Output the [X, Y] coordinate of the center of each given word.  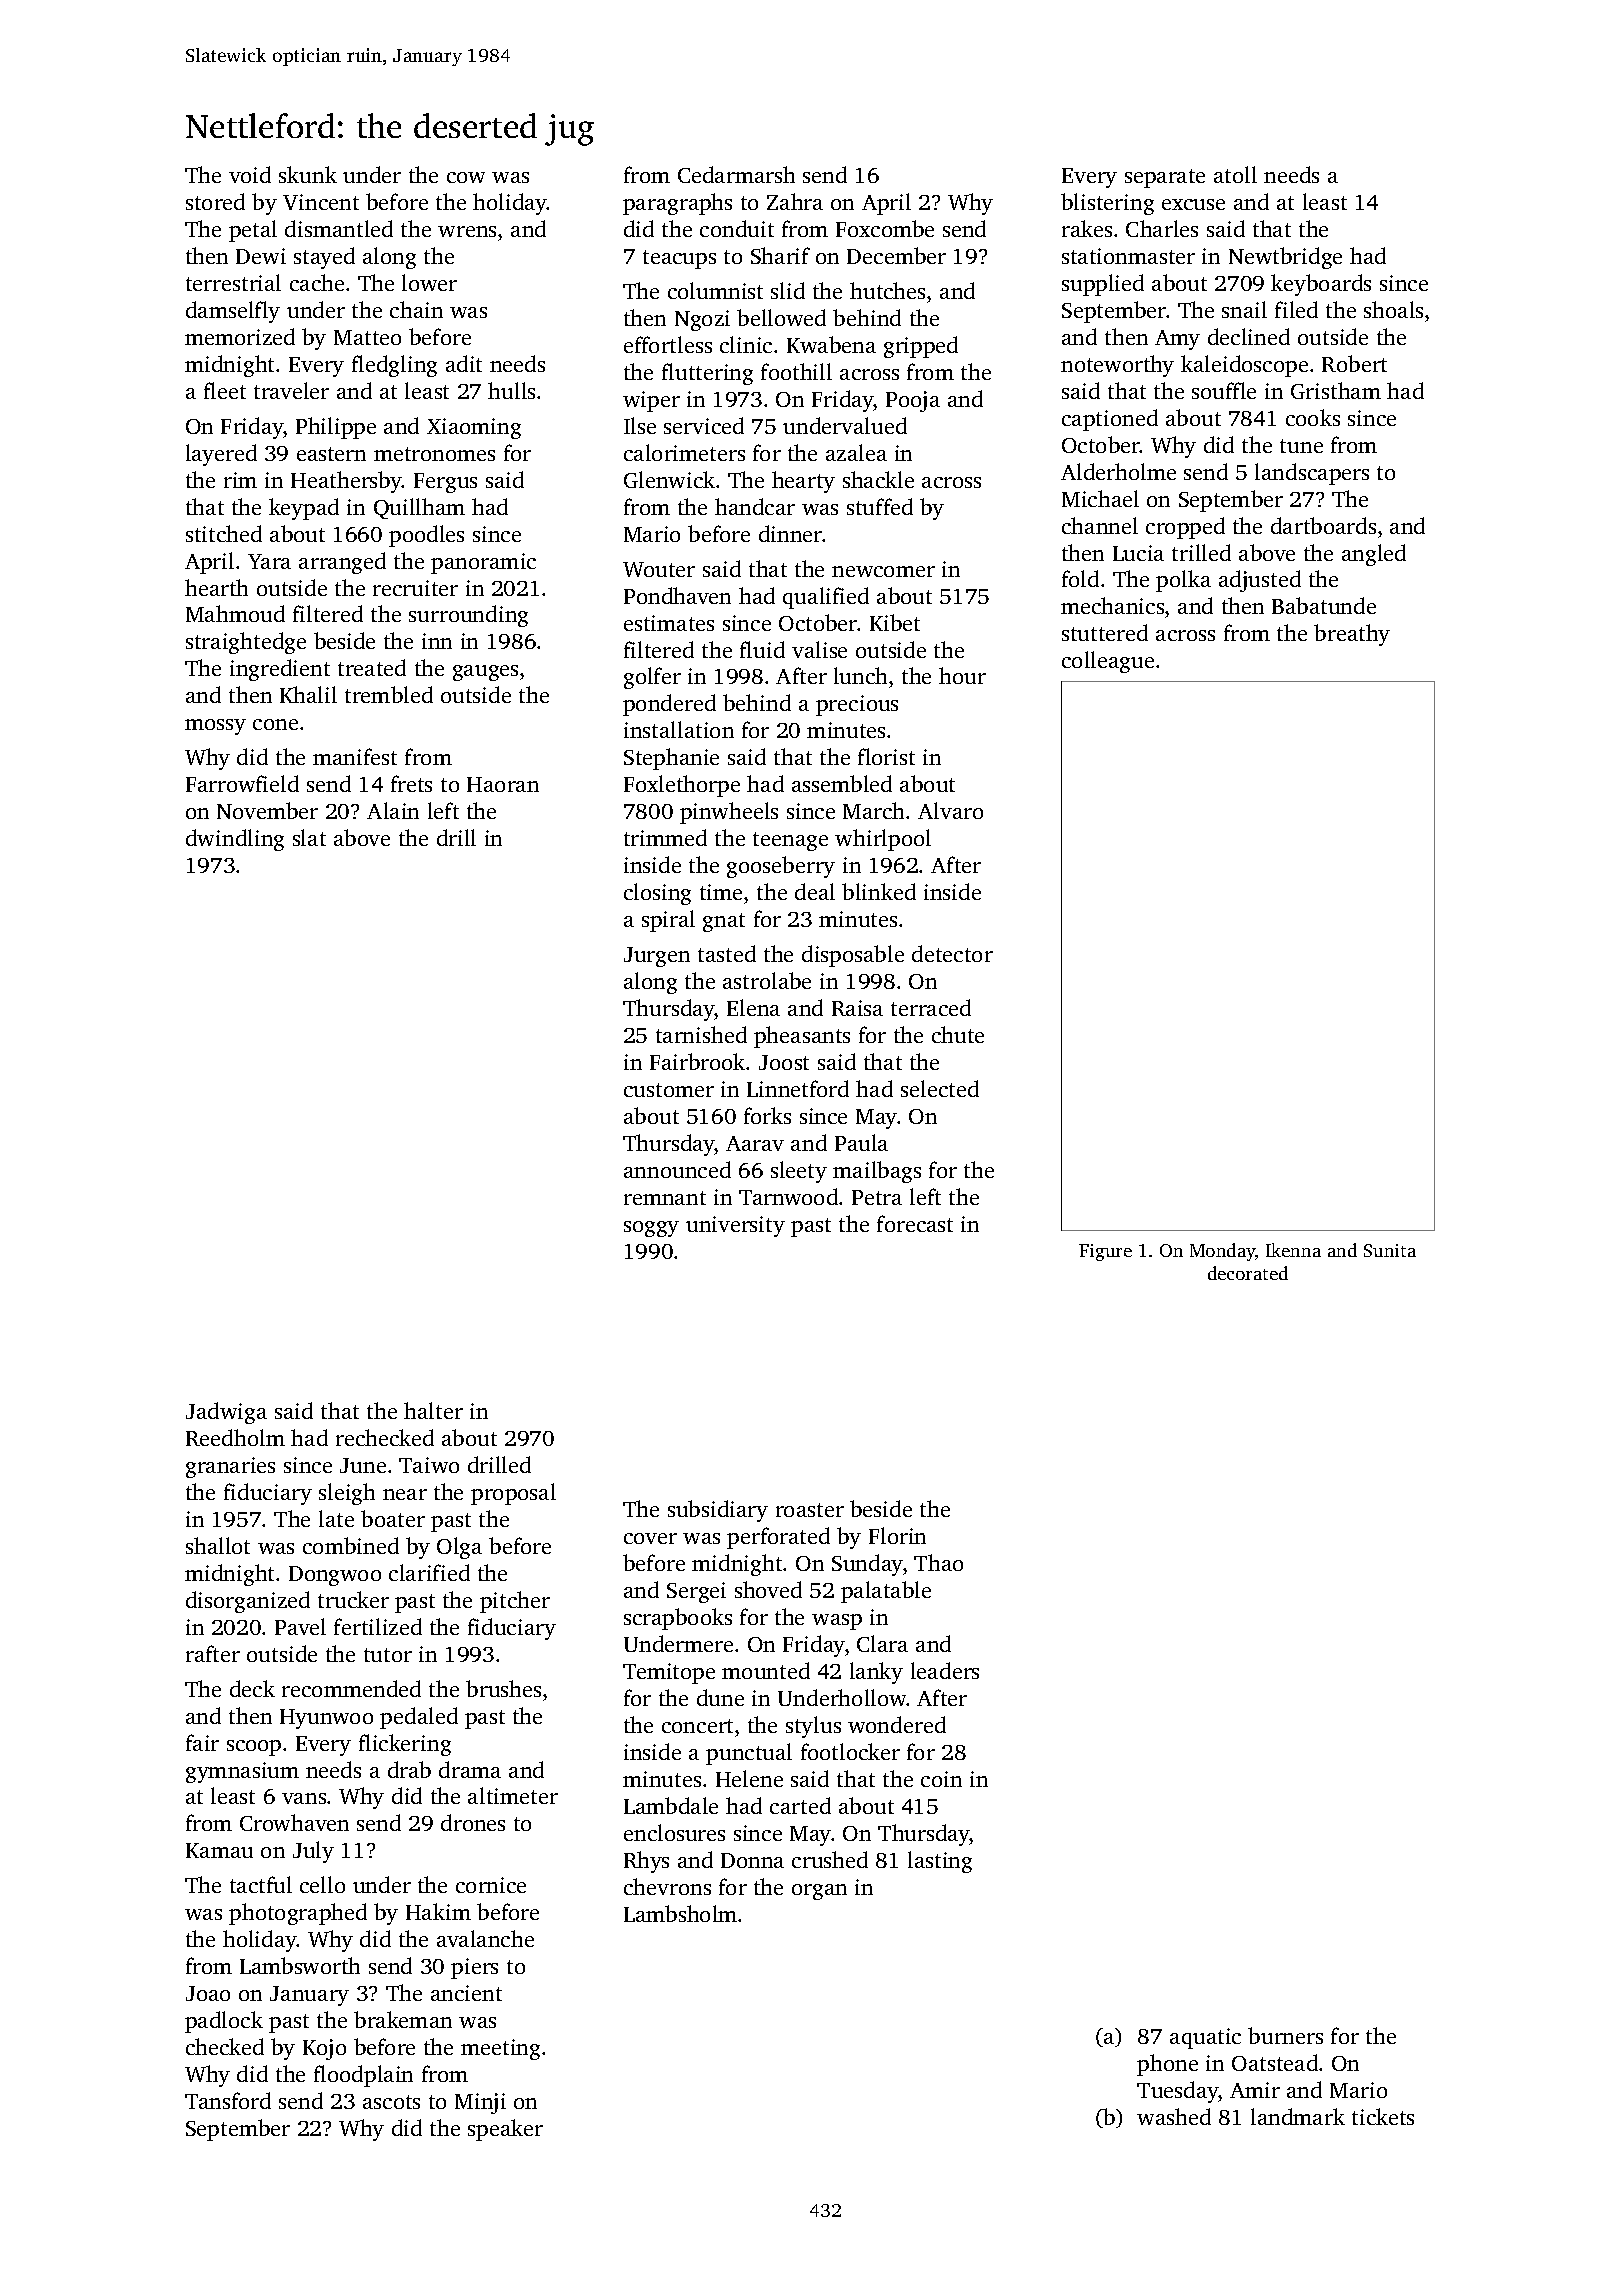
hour [962, 675]
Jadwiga [226, 1413]
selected [940, 1088]
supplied [1103, 285]
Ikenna [1293, 1250]
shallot [218, 1545]
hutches [887, 290]
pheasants [802, 1037]
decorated [1248, 1273]
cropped [1185, 528]
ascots [391, 2102]
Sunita [1390, 1250]
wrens [467, 231]
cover [650, 1538]
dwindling [235, 840]
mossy [215, 727]
